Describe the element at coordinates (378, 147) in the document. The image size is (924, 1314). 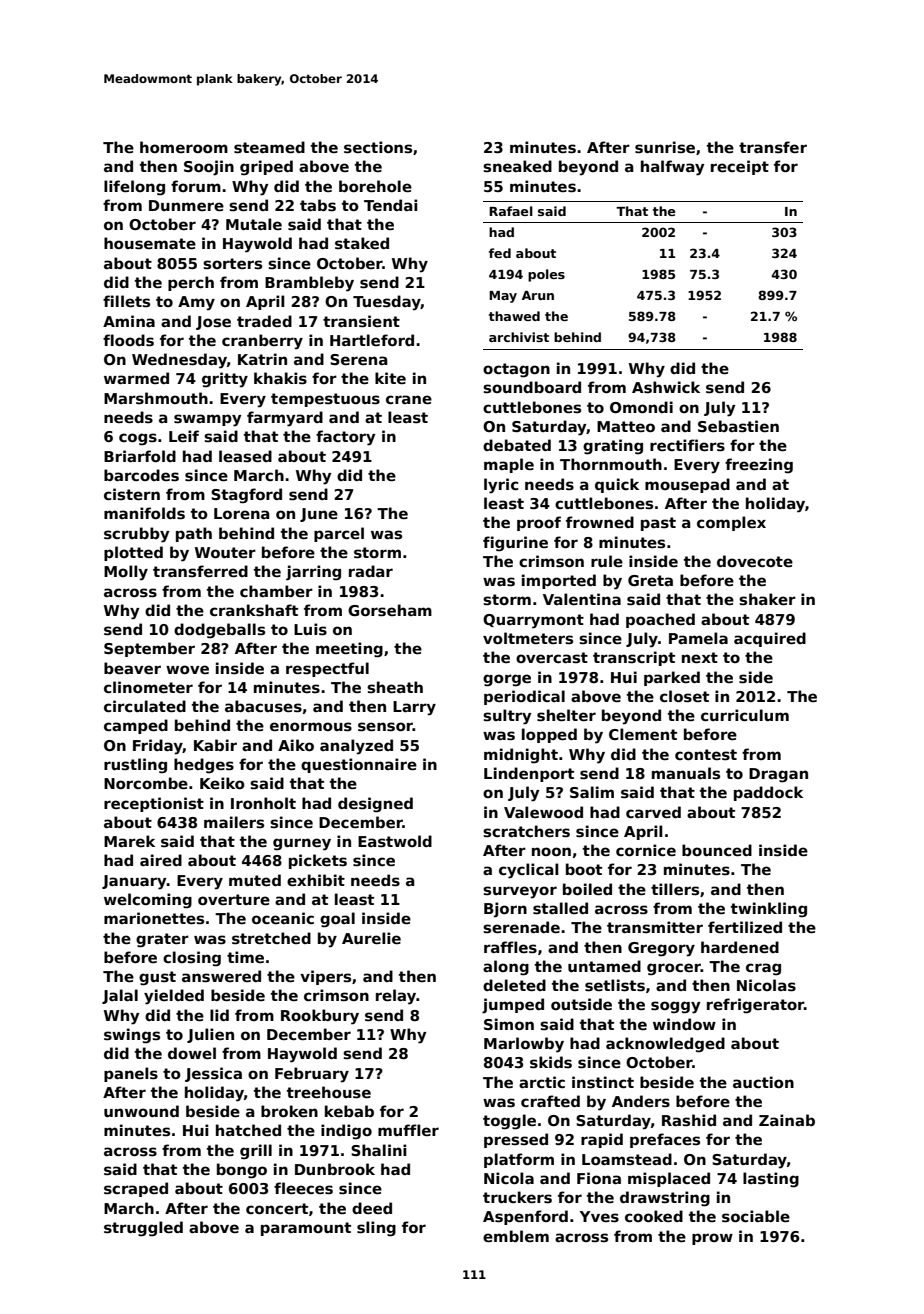
I see `sections` at that location.
